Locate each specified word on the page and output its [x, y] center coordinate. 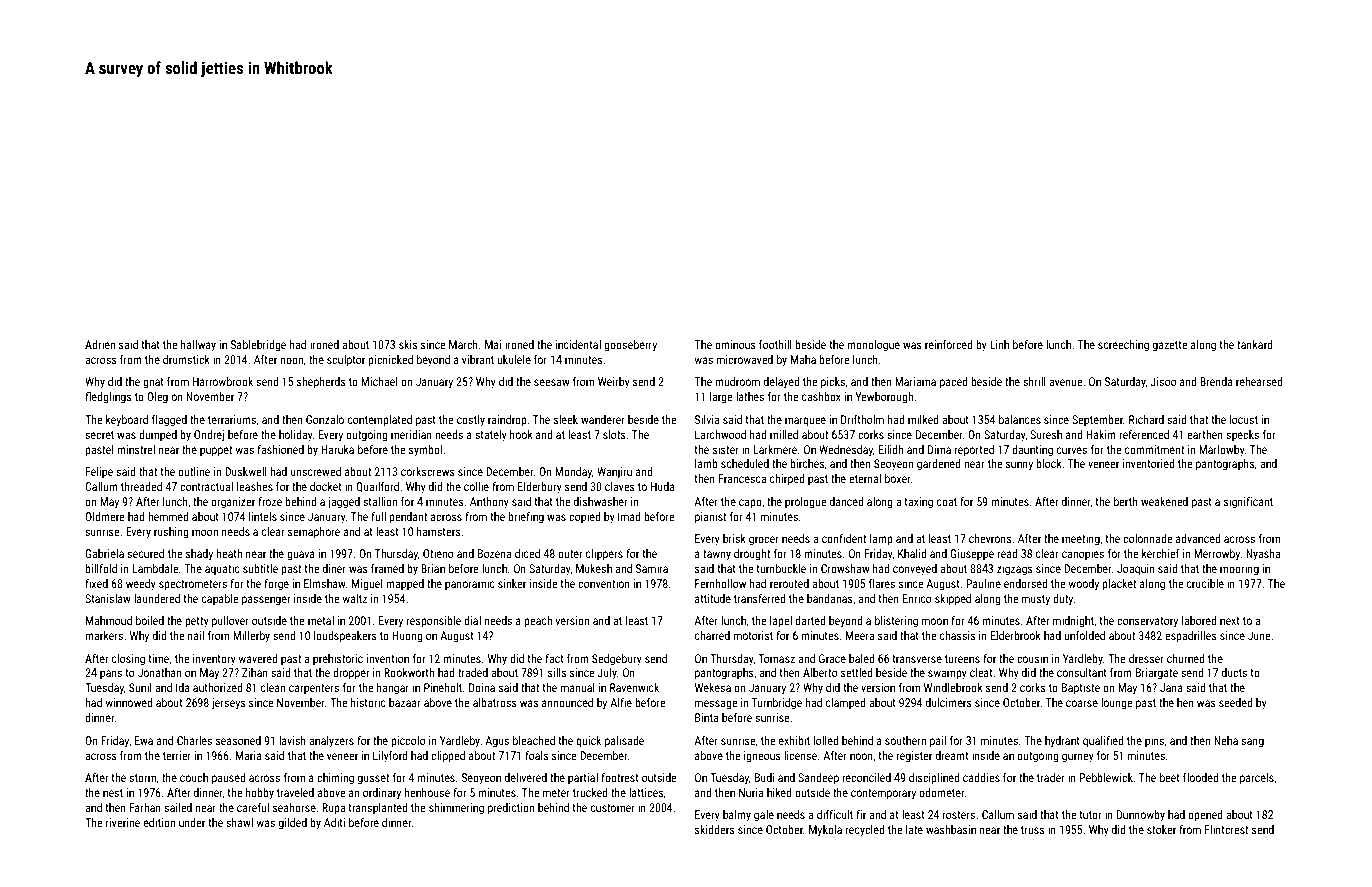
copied [584, 518]
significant [1248, 503]
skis [408, 344]
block [1049, 463]
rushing [171, 533]
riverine [123, 822]
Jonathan [160, 672]
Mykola [825, 831]
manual [578, 687]
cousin [1032, 658]
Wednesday [846, 451]
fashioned [280, 449]
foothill [775, 344]
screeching [1123, 346]
